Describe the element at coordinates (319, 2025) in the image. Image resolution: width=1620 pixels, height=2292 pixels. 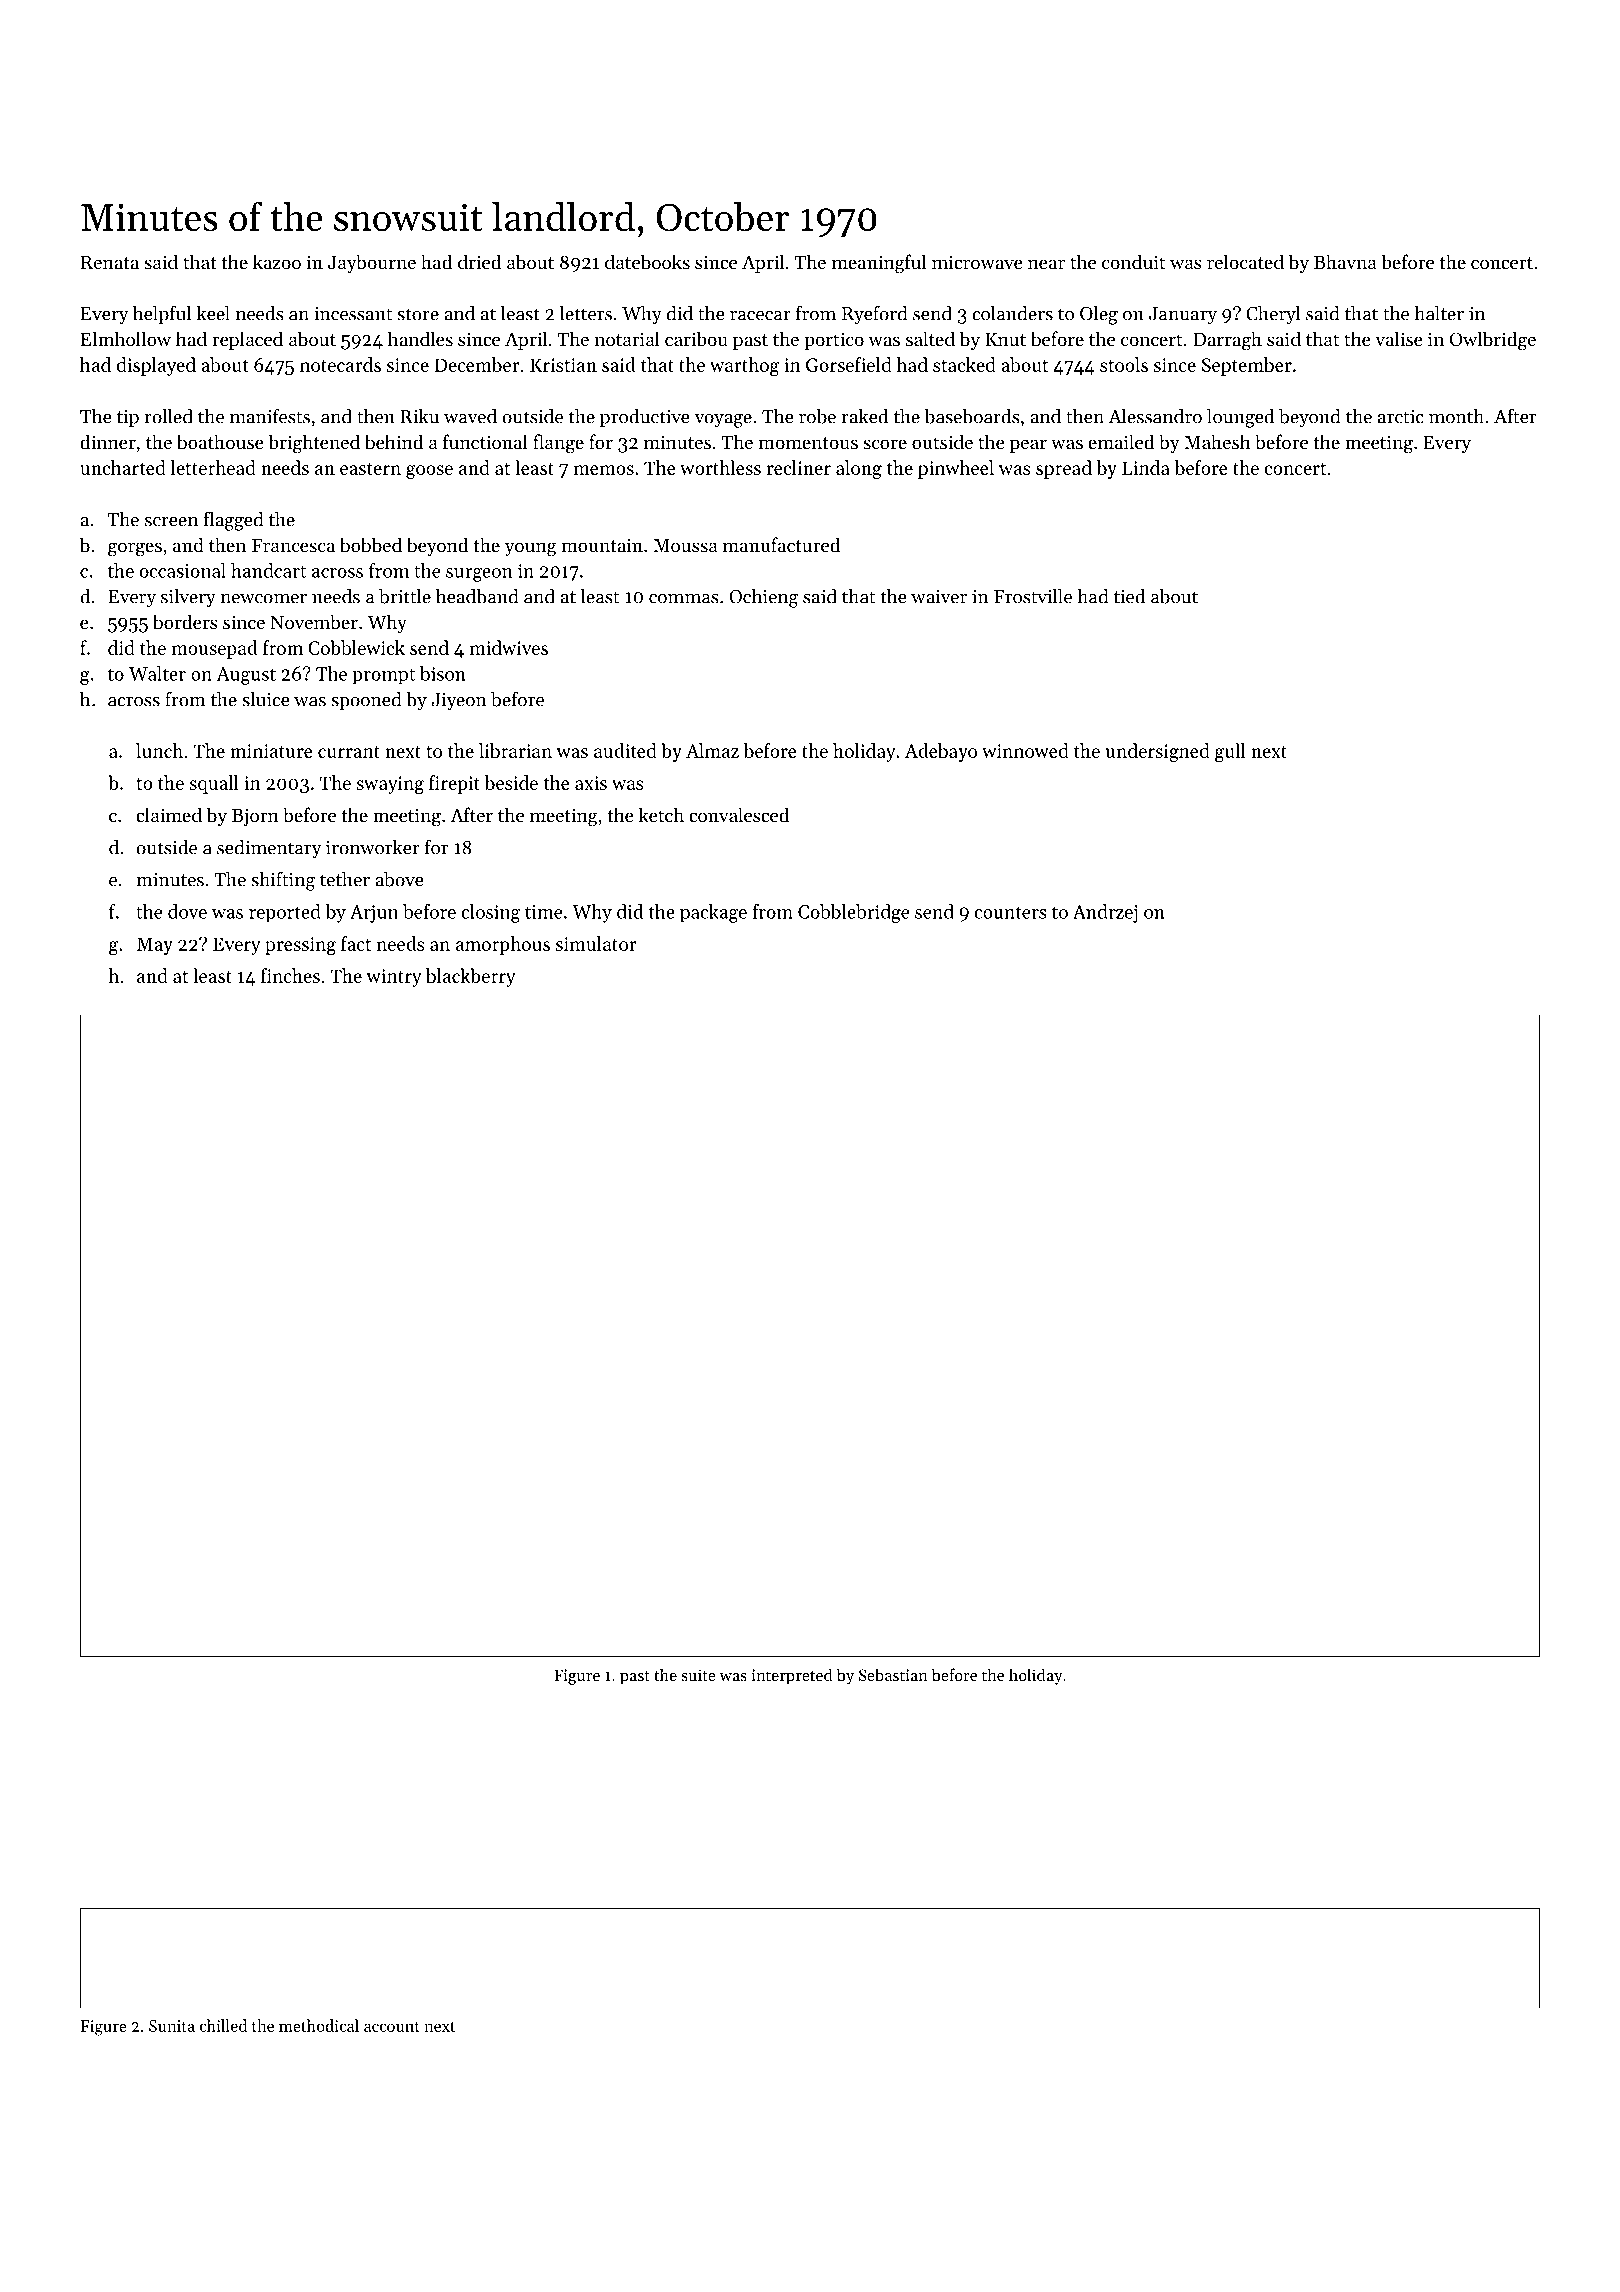
I see `methodical` at that location.
